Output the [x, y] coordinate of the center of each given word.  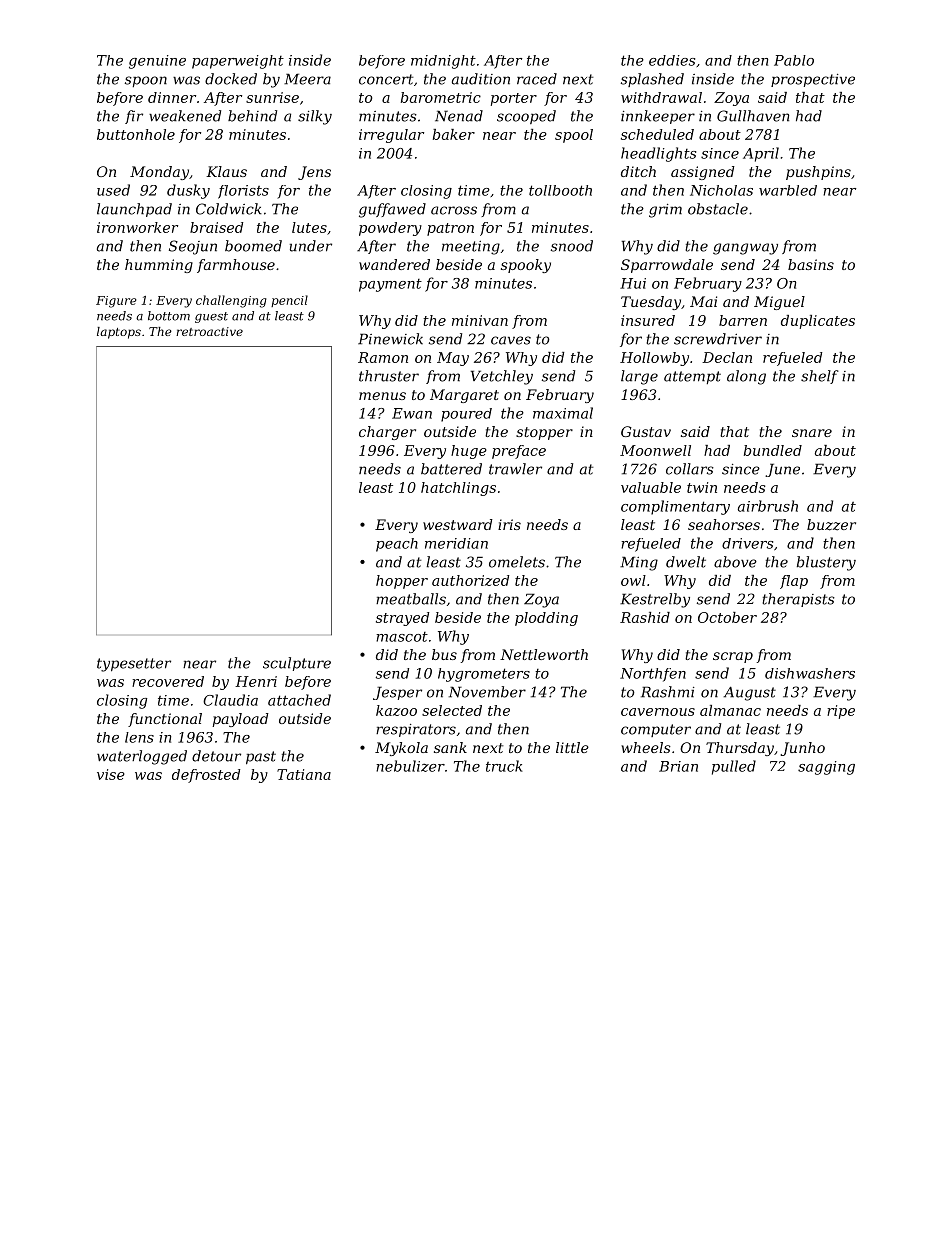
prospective [813, 80]
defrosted [206, 776]
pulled [734, 767]
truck [504, 766]
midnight [443, 62]
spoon [146, 81]
